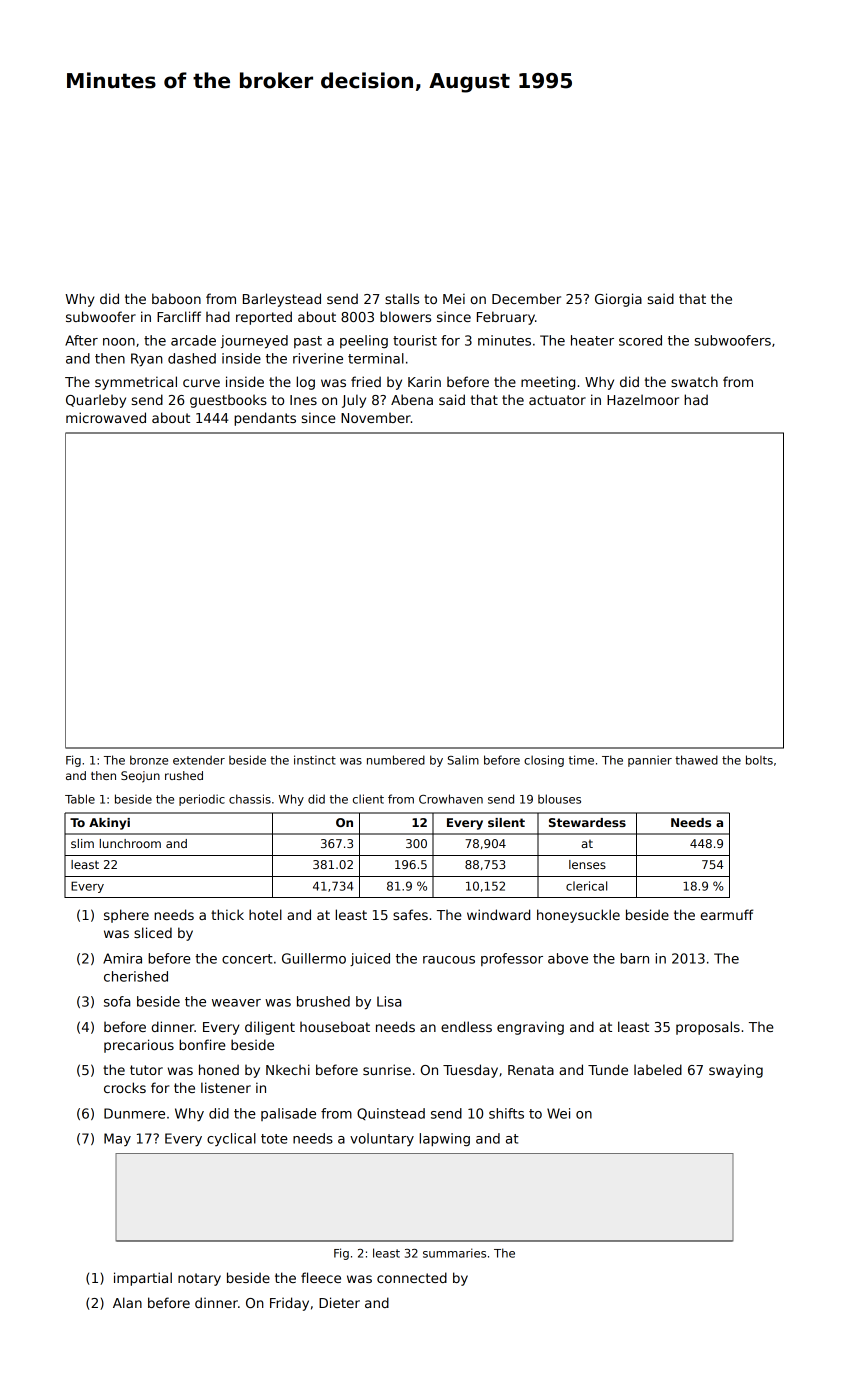  I want to click on endless, so click(466, 1026).
